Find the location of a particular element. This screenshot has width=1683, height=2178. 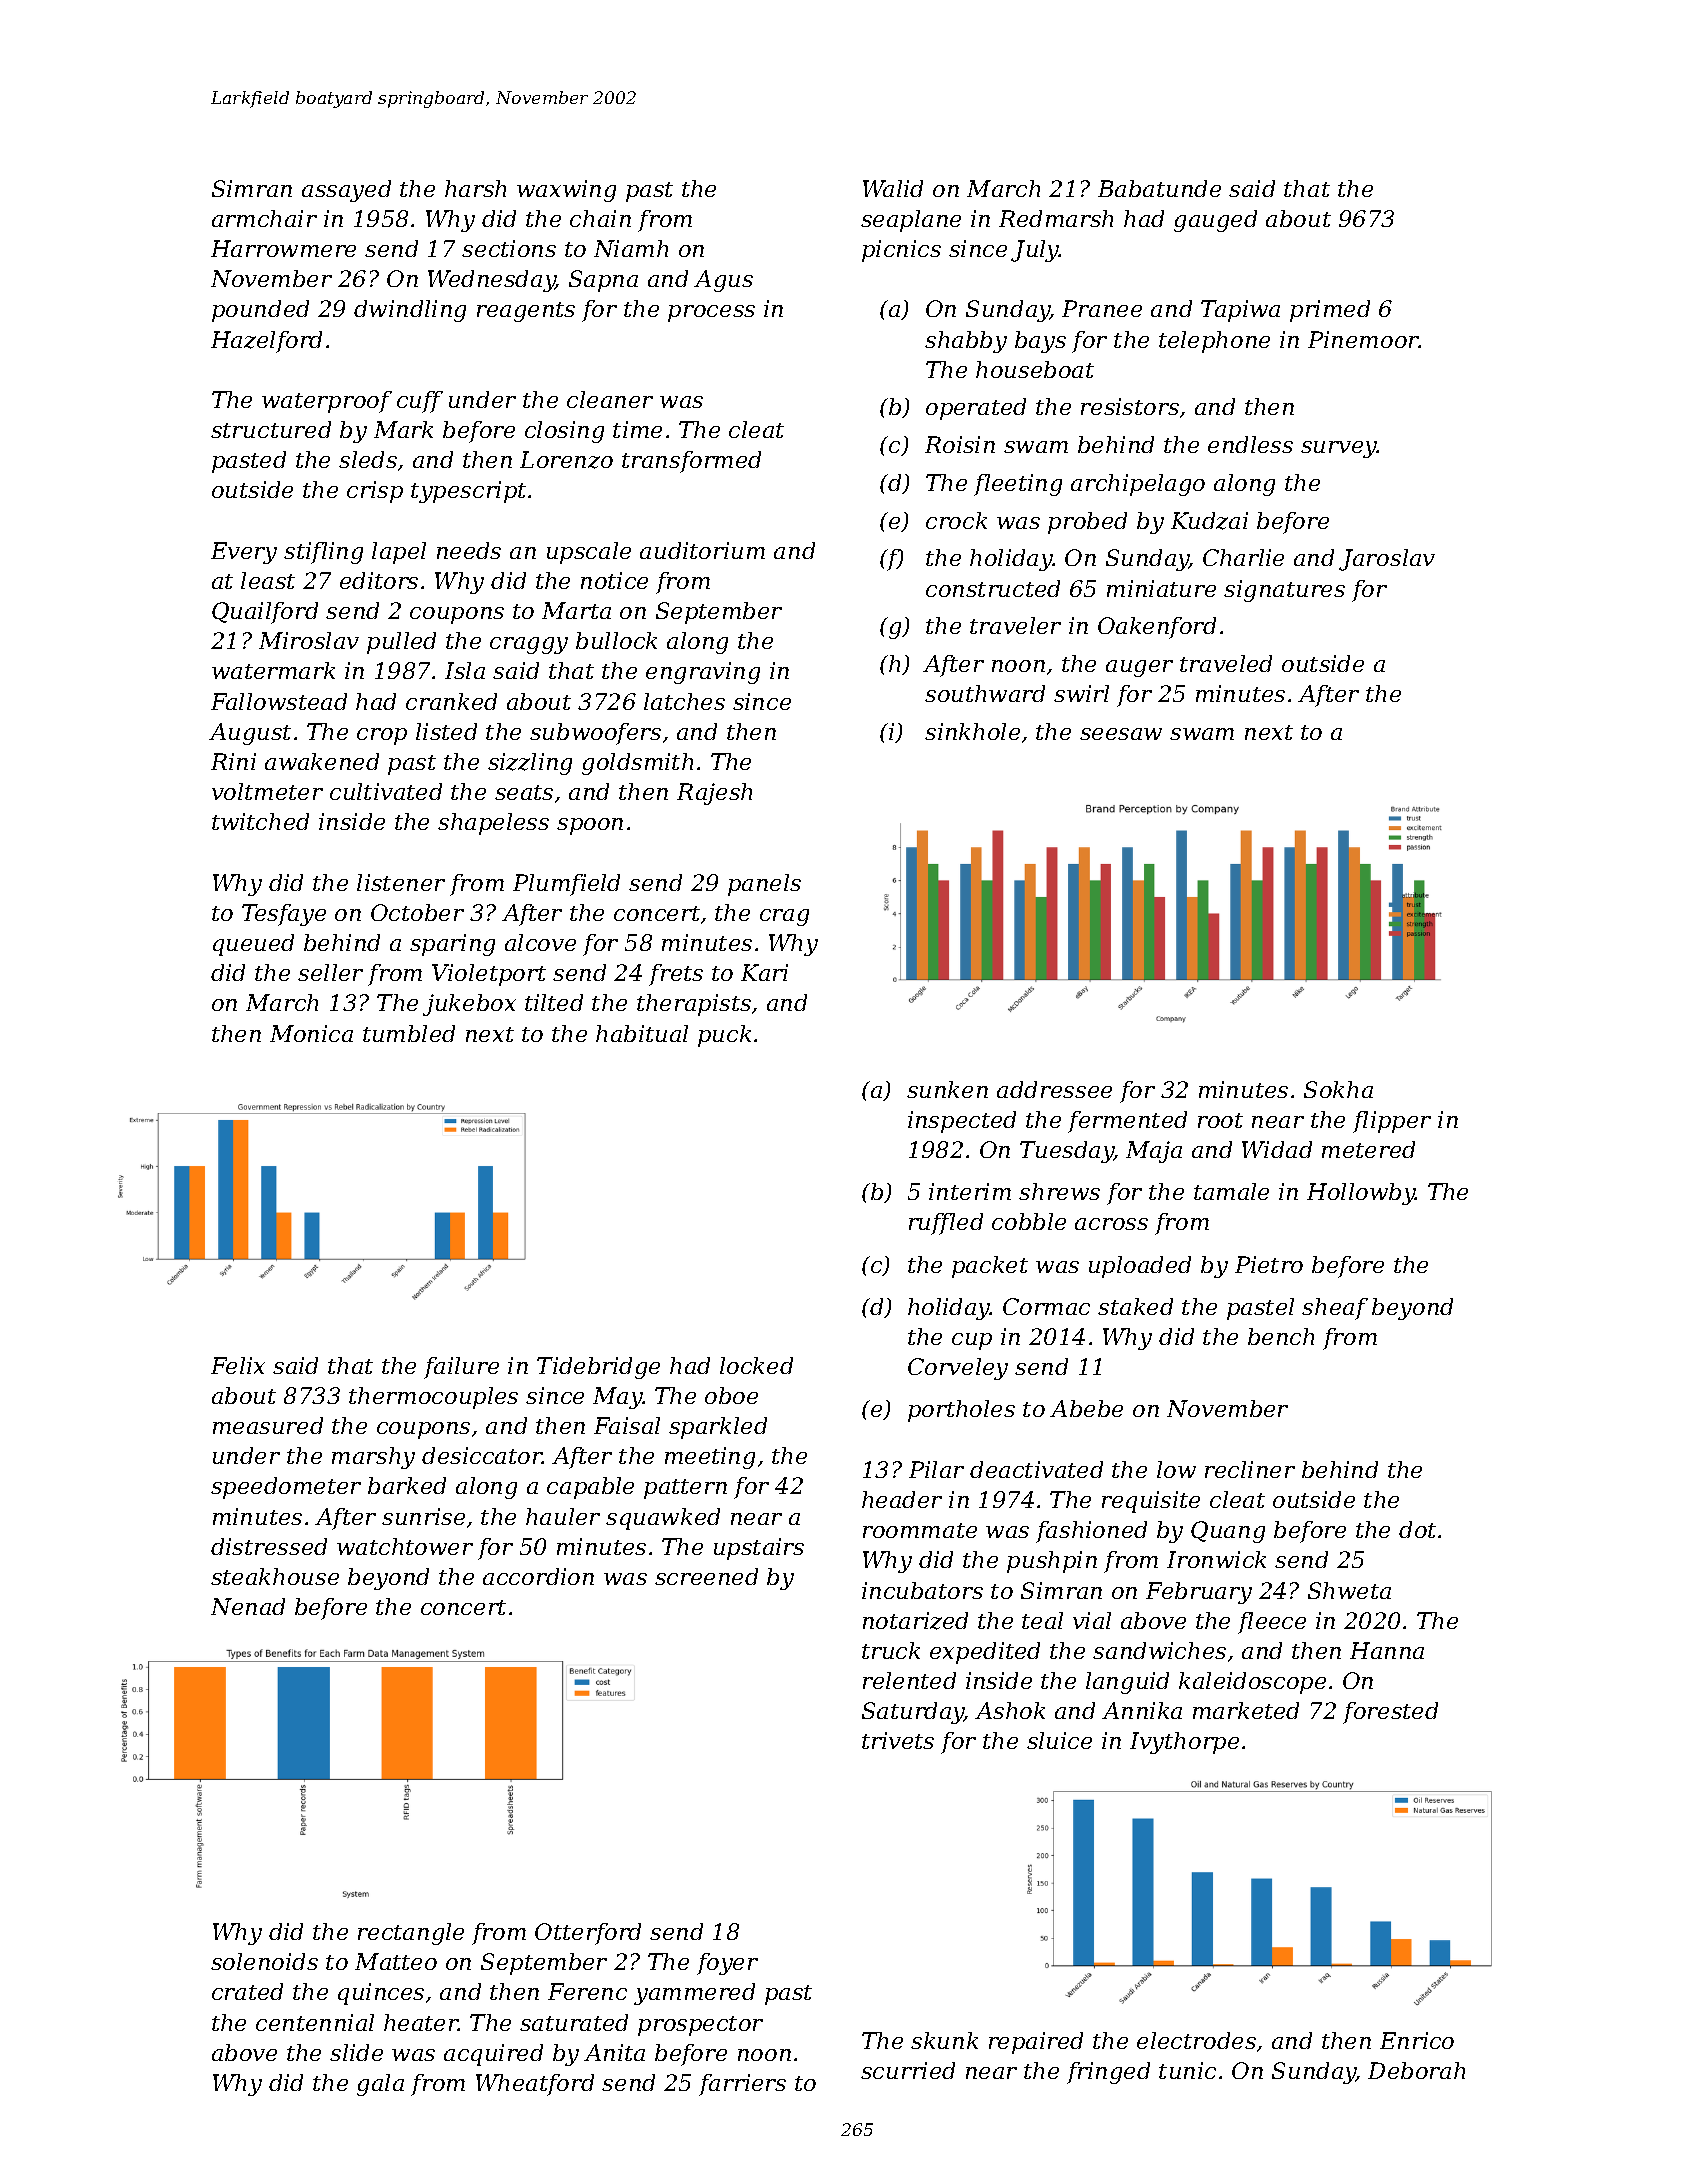

frets is located at coordinates (676, 975).
